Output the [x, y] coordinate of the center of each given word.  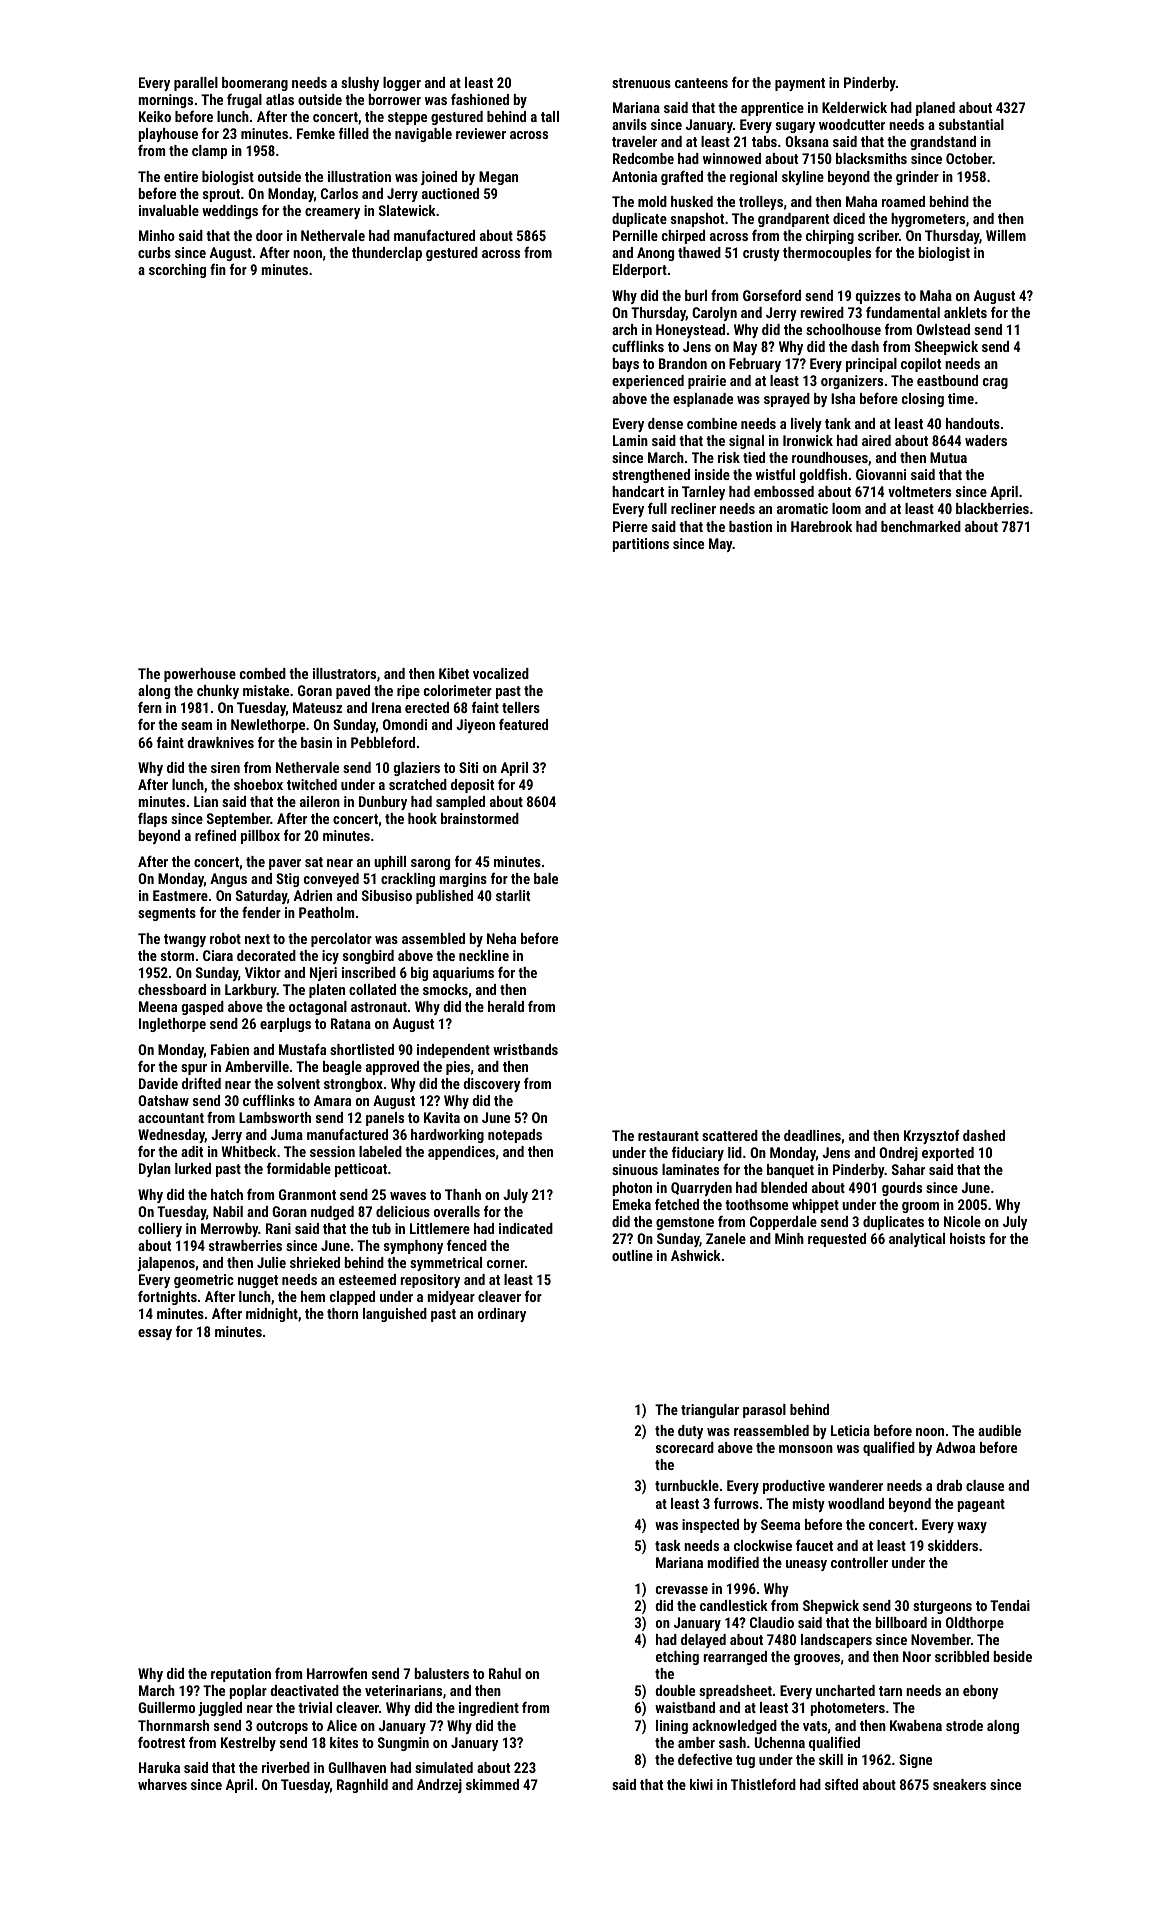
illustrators [344, 673]
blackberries [992, 508]
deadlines [812, 1135]
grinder [917, 178]
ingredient [489, 1709]
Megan [498, 178]
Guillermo [166, 1707]
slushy [360, 84]
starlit [513, 895]
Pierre [630, 526]
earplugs [285, 1025]
